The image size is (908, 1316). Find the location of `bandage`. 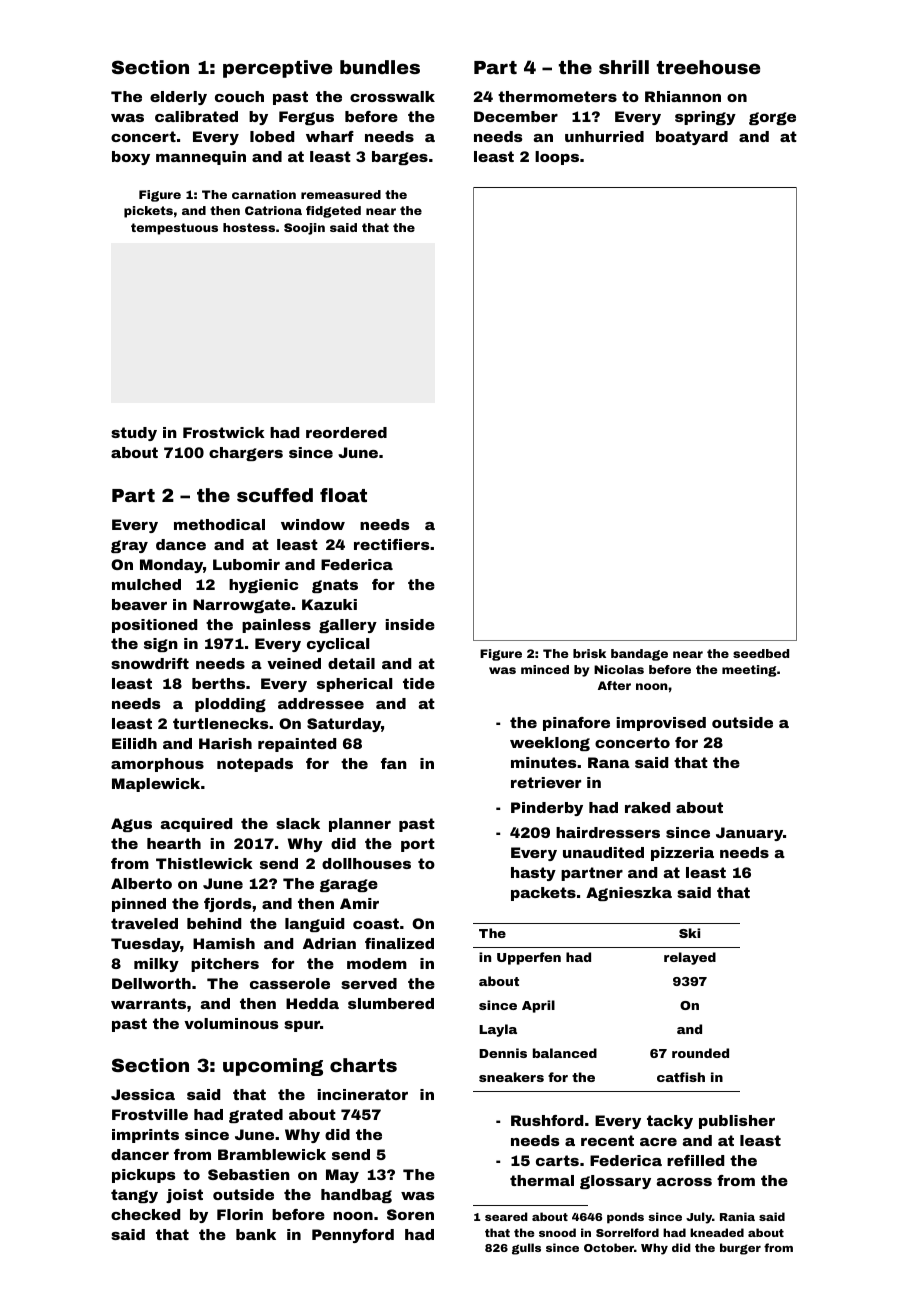

bandage is located at coordinates (639, 655).
